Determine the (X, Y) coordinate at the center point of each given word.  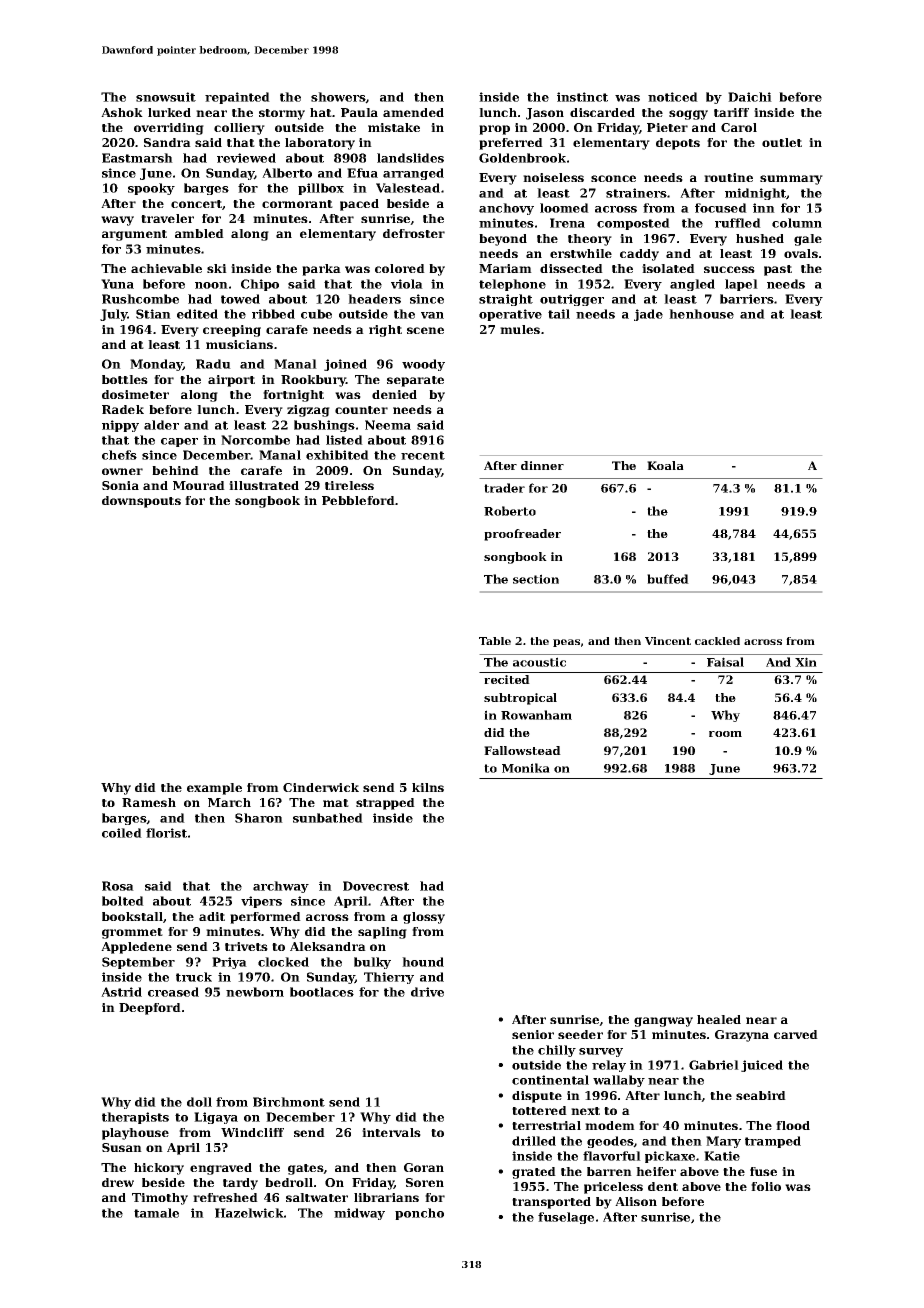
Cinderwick (321, 787)
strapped (385, 804)
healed (719, 1019)
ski (217, 268)
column (797, 223)
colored (400, 268)
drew (118, 1182)
